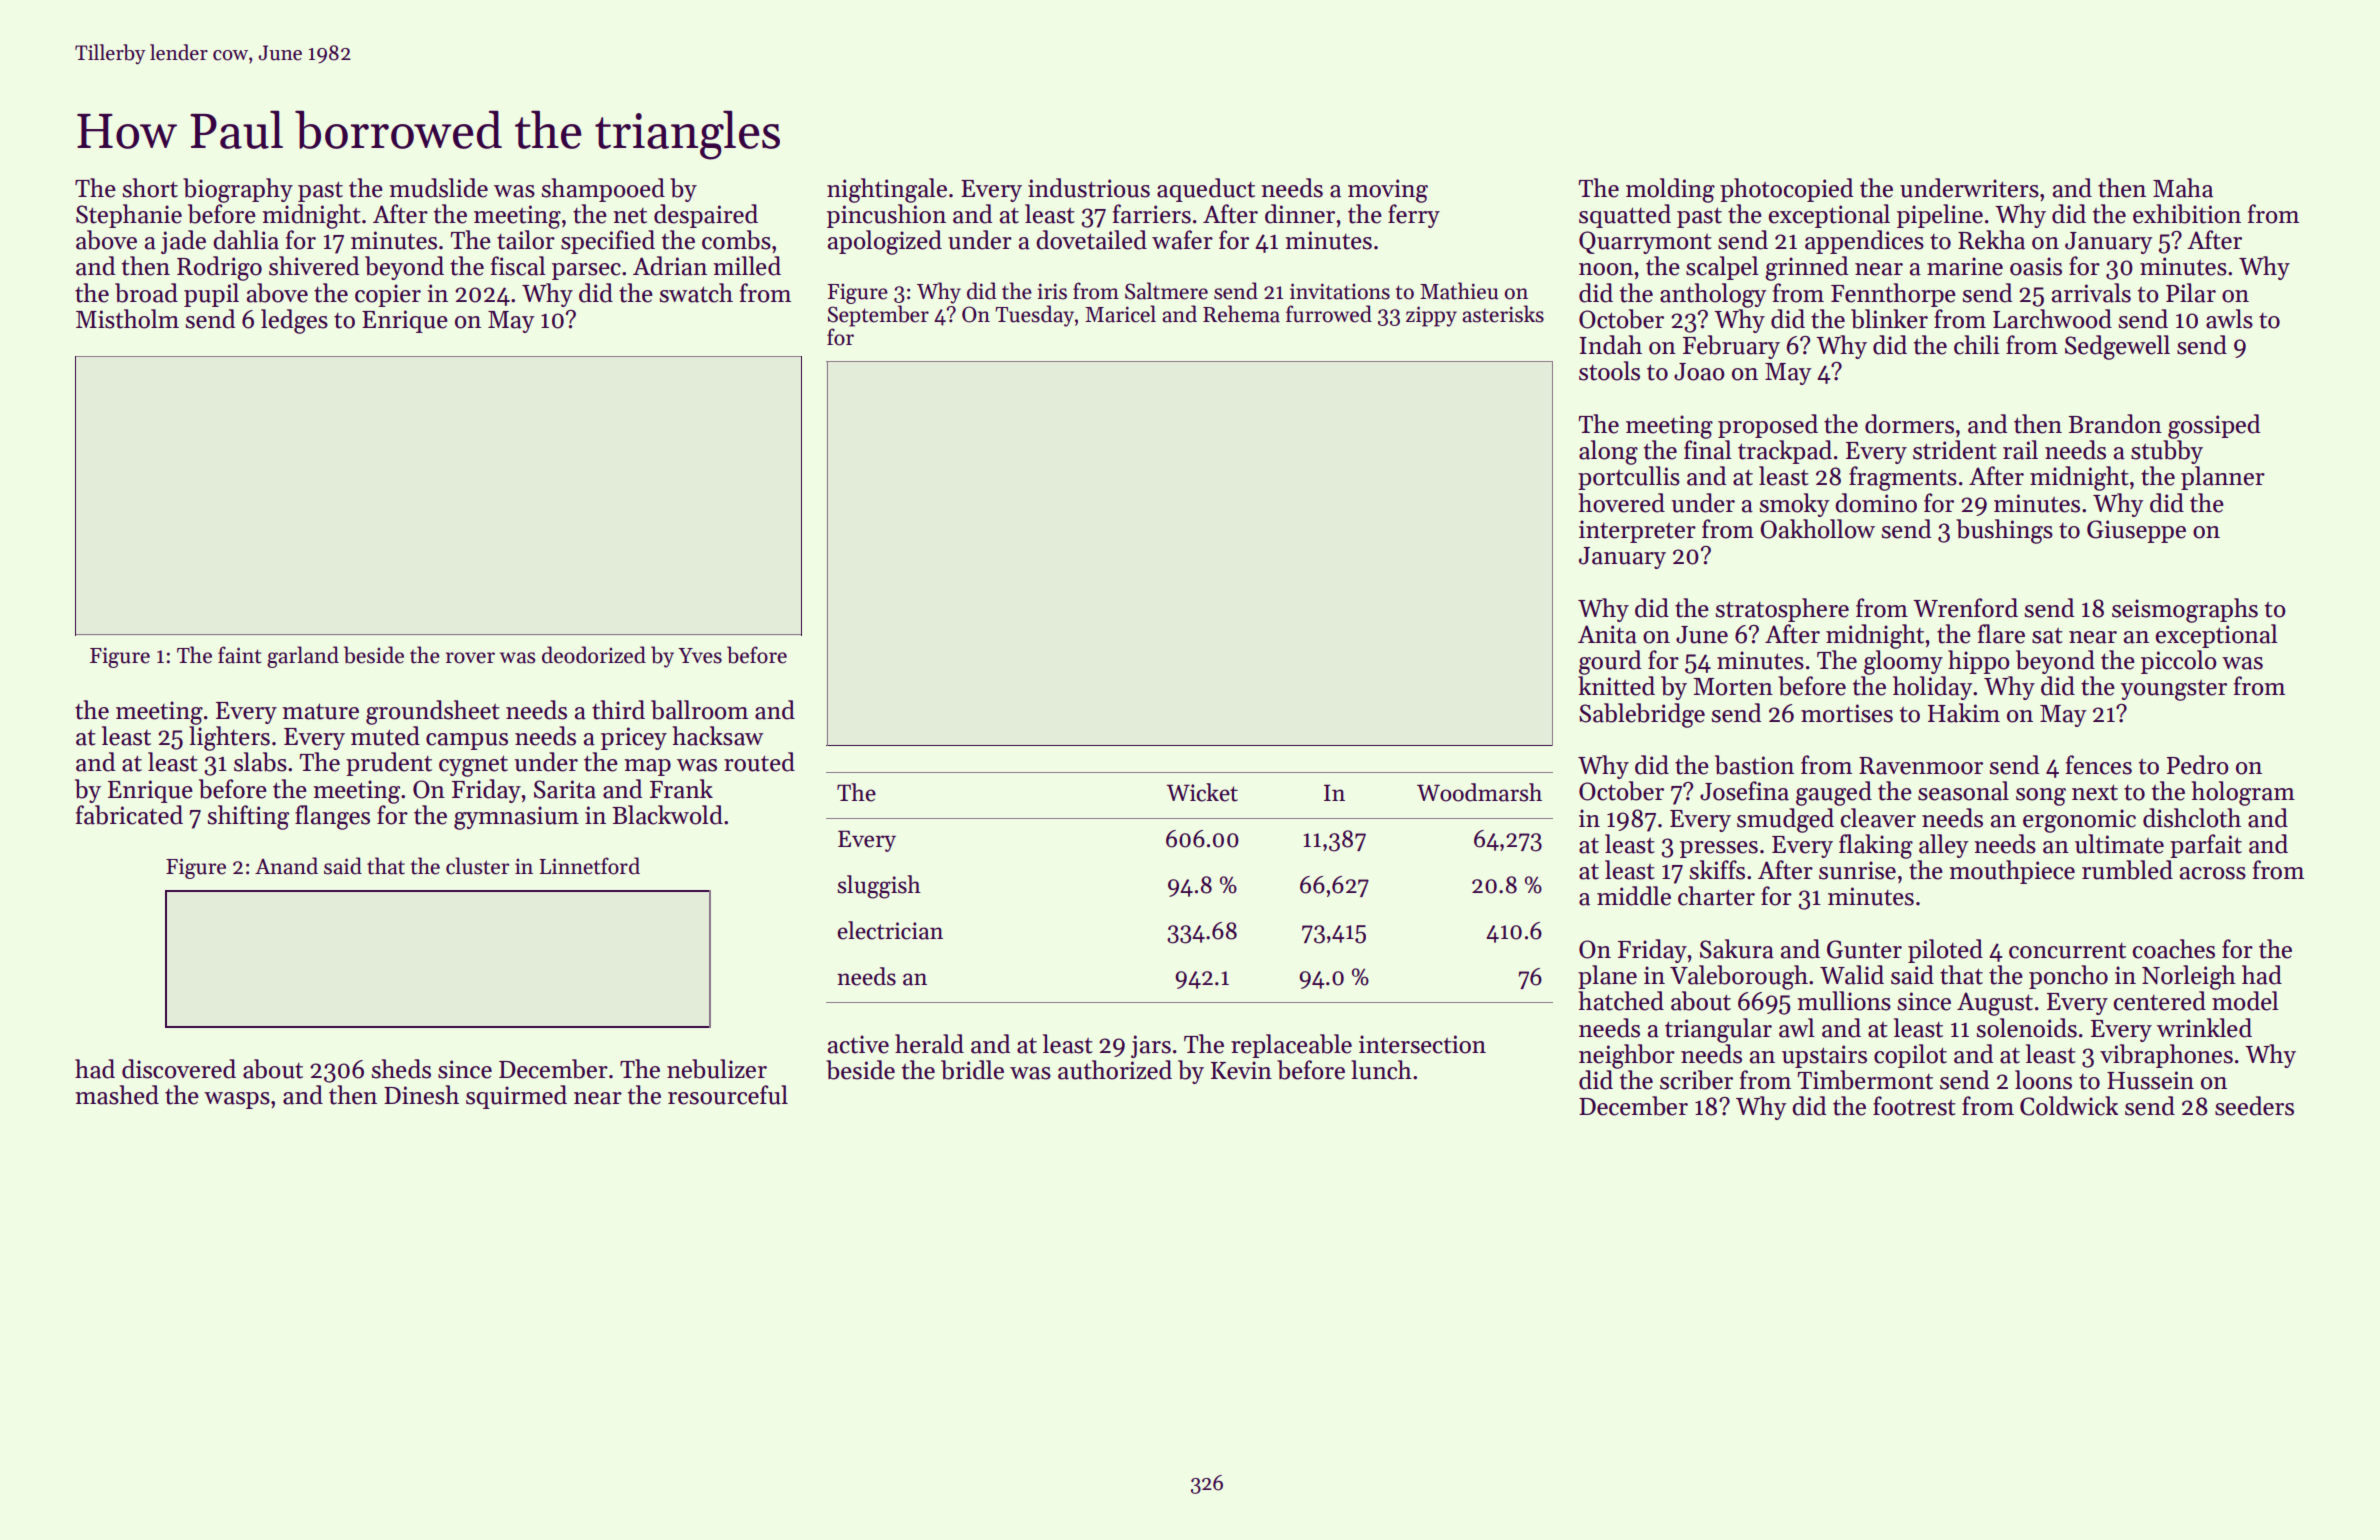 The height and width of the screenshot is (1540, 2380). Describe the element at coordinates (179, 1069) in the screenshot. I see `discovered` at that location.
